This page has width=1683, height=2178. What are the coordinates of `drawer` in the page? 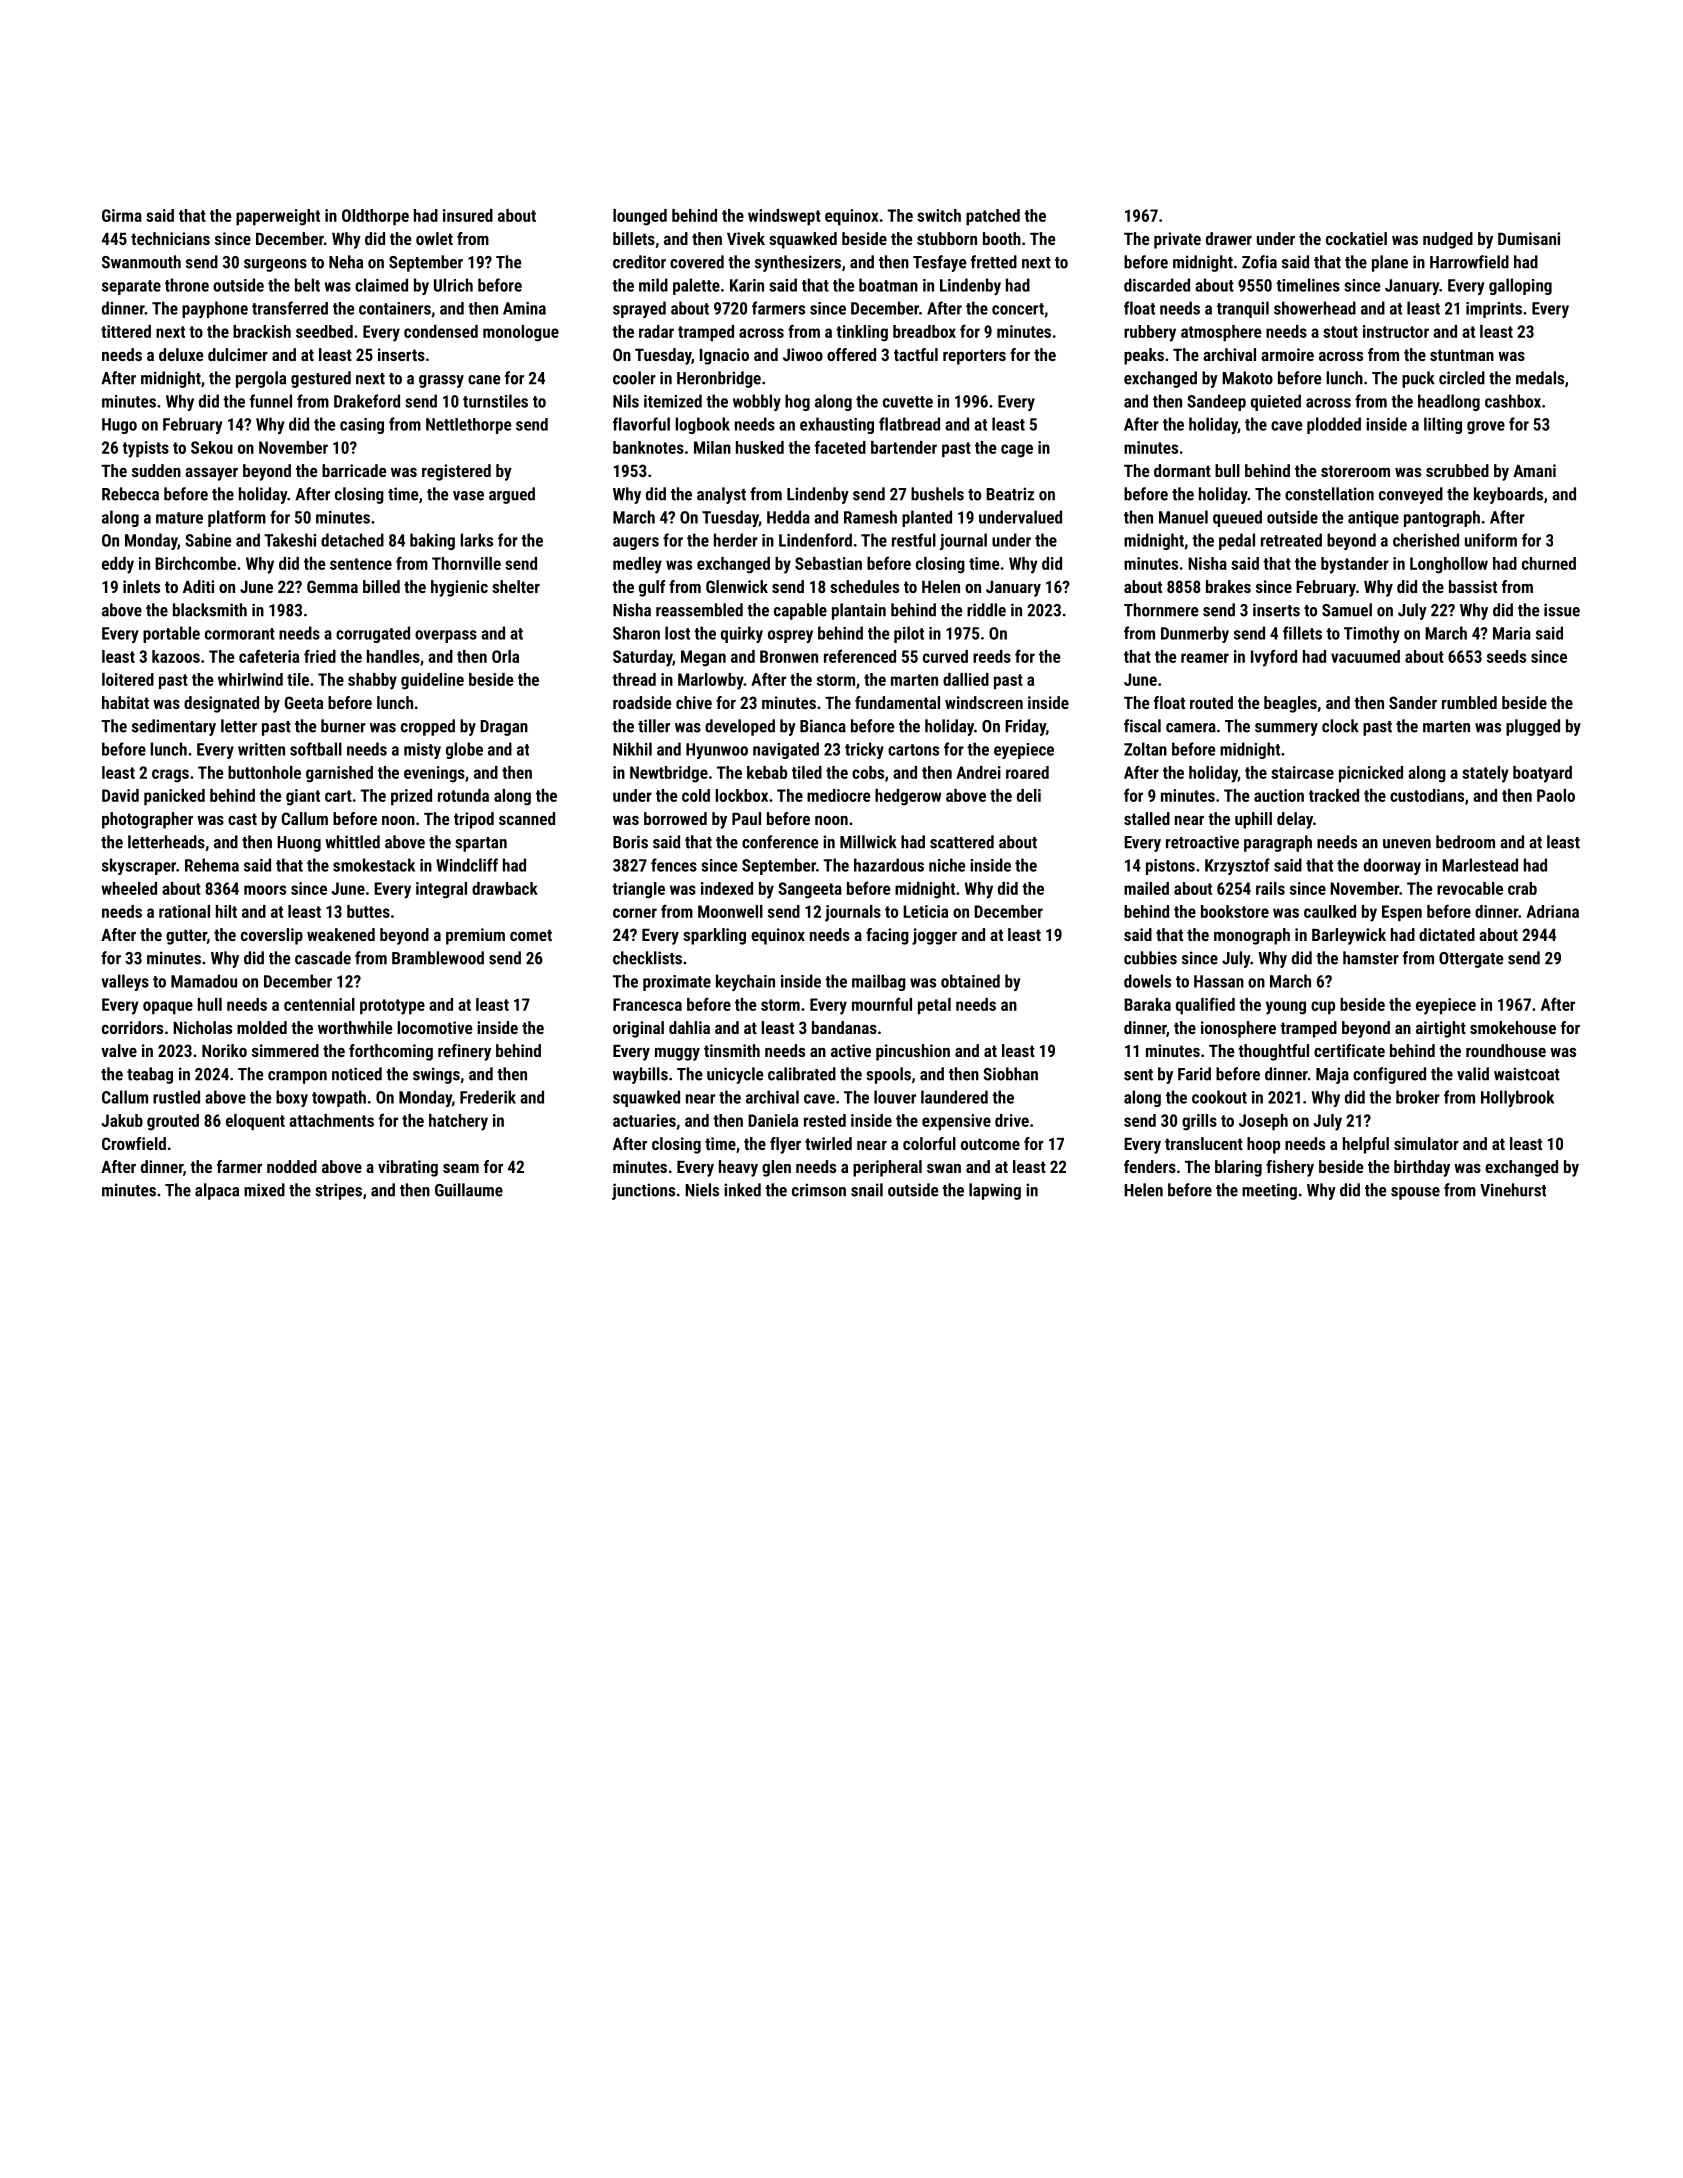 It's located at (1229, 238).
